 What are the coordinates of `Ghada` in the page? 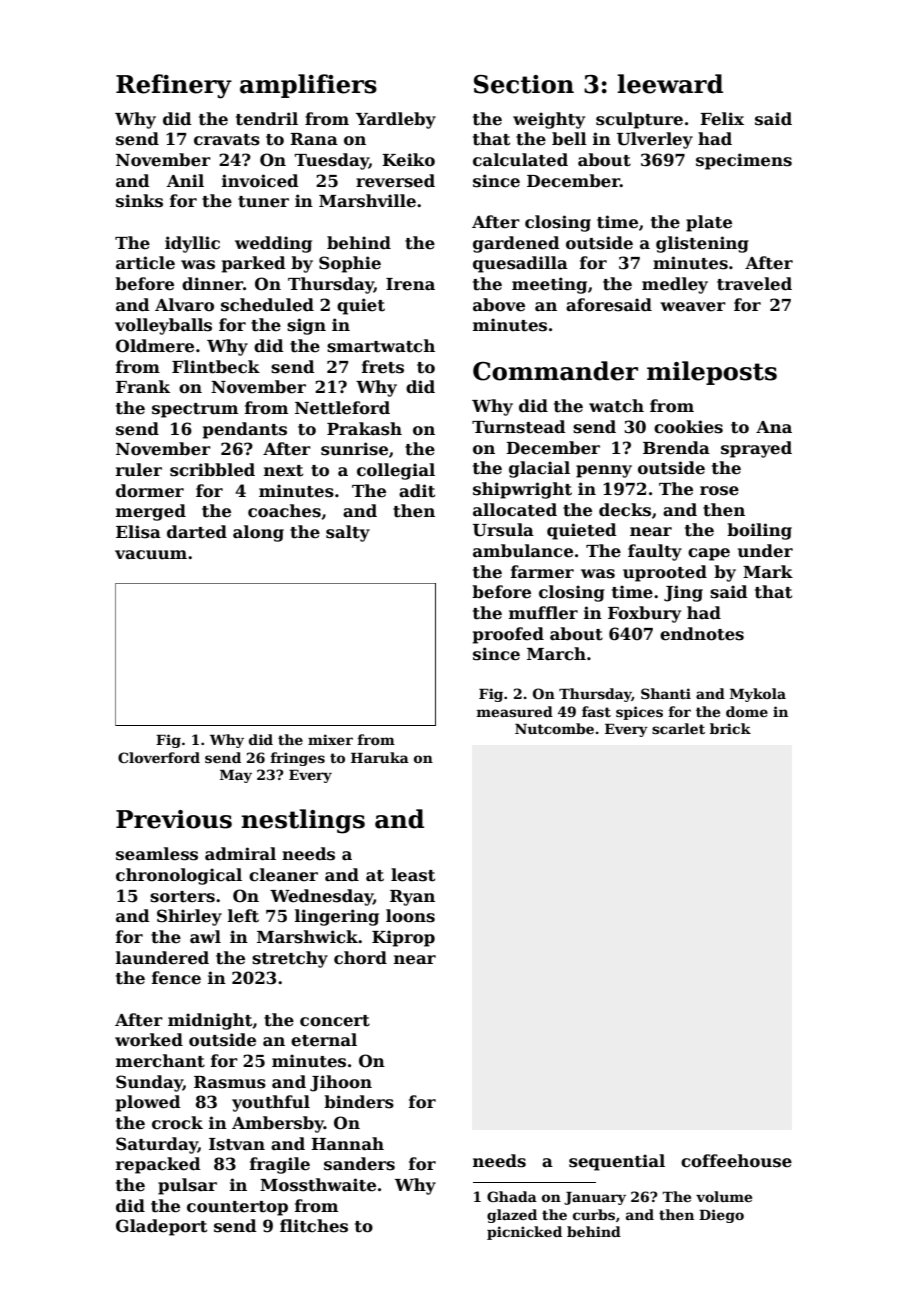 It's located at (512, 1196).
